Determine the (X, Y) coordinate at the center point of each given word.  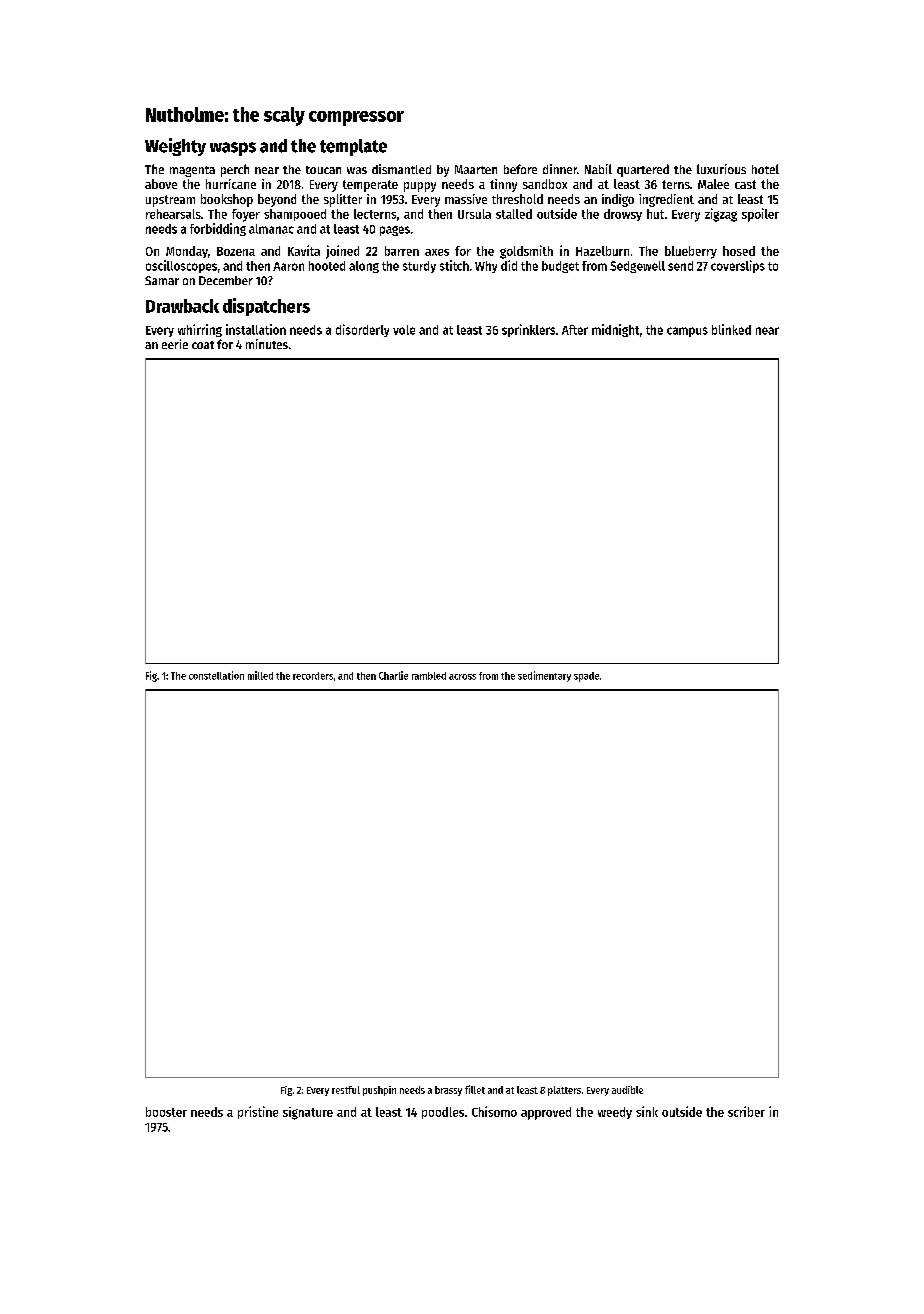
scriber (746, 1111)
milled (260, 675)
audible (627, 1090)
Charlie (393, 675)
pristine (258, 1112)
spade (586, 677)
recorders (313, 676)
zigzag (721, 215)
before (520, 169)
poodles (443, 1113)
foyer (246, 215)
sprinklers (528, 330)
